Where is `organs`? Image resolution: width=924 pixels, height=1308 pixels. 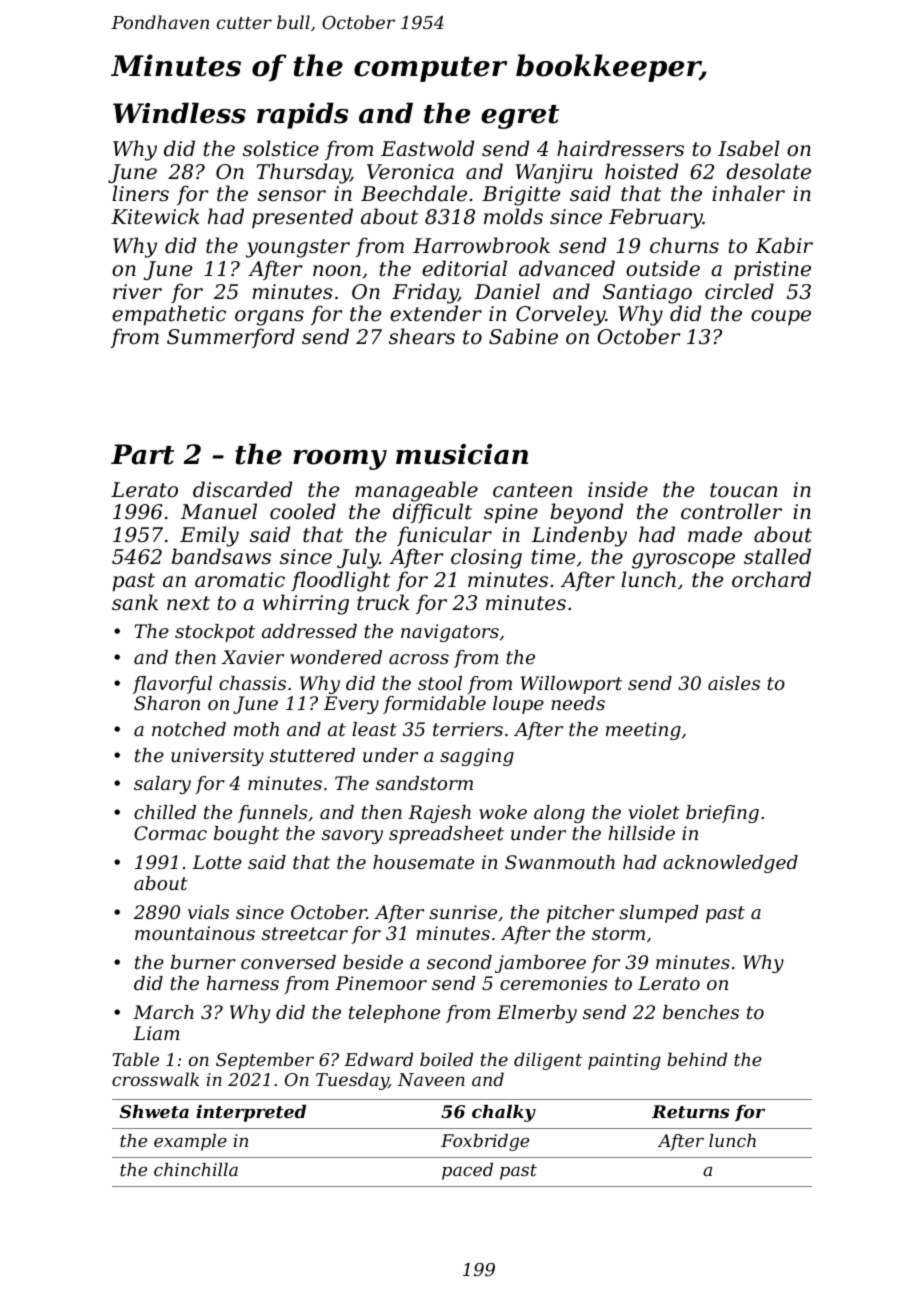
organs is located at coordinates (269, 318).
